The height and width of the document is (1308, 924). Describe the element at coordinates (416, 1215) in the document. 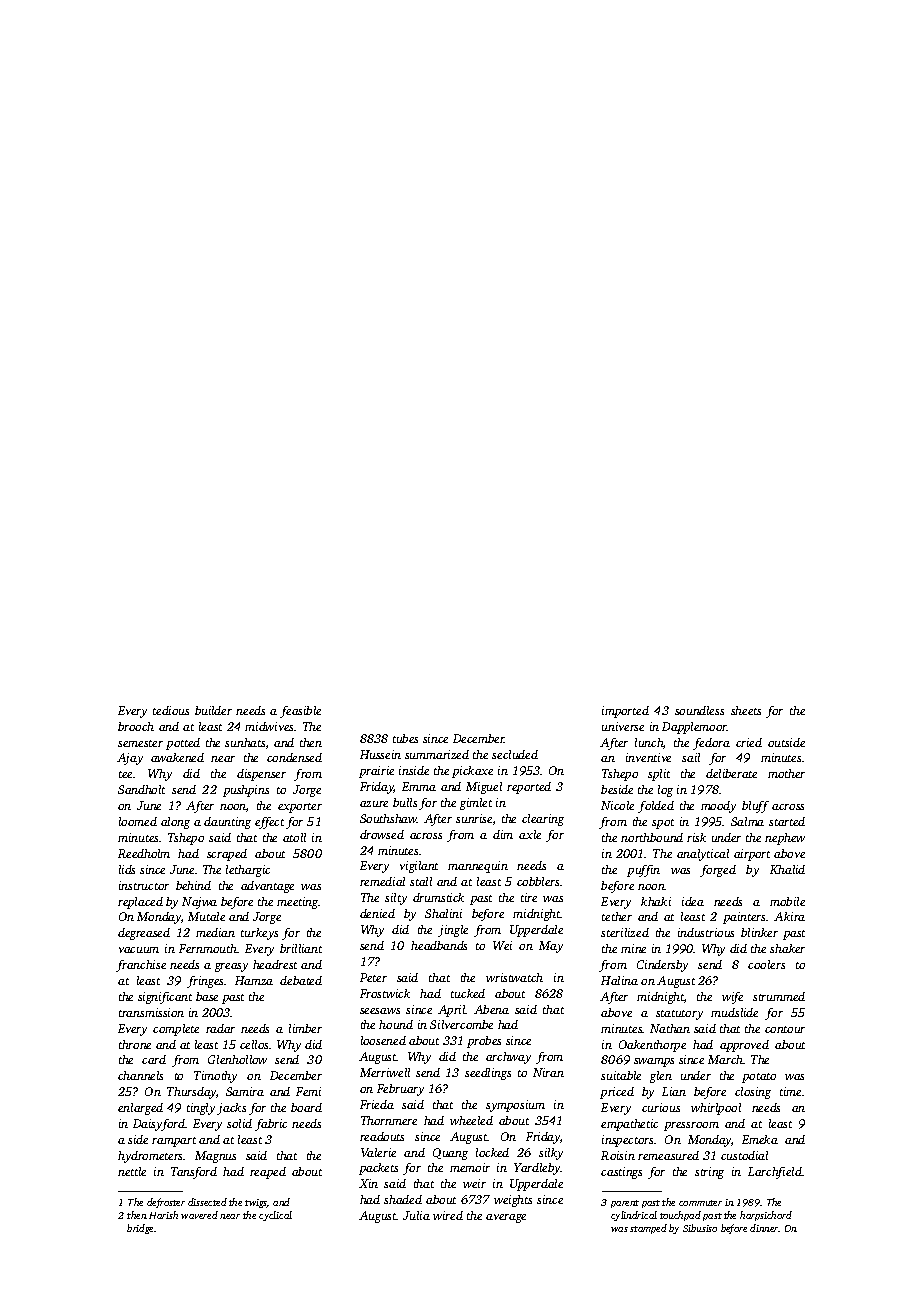

I see `Julia` at that location.
